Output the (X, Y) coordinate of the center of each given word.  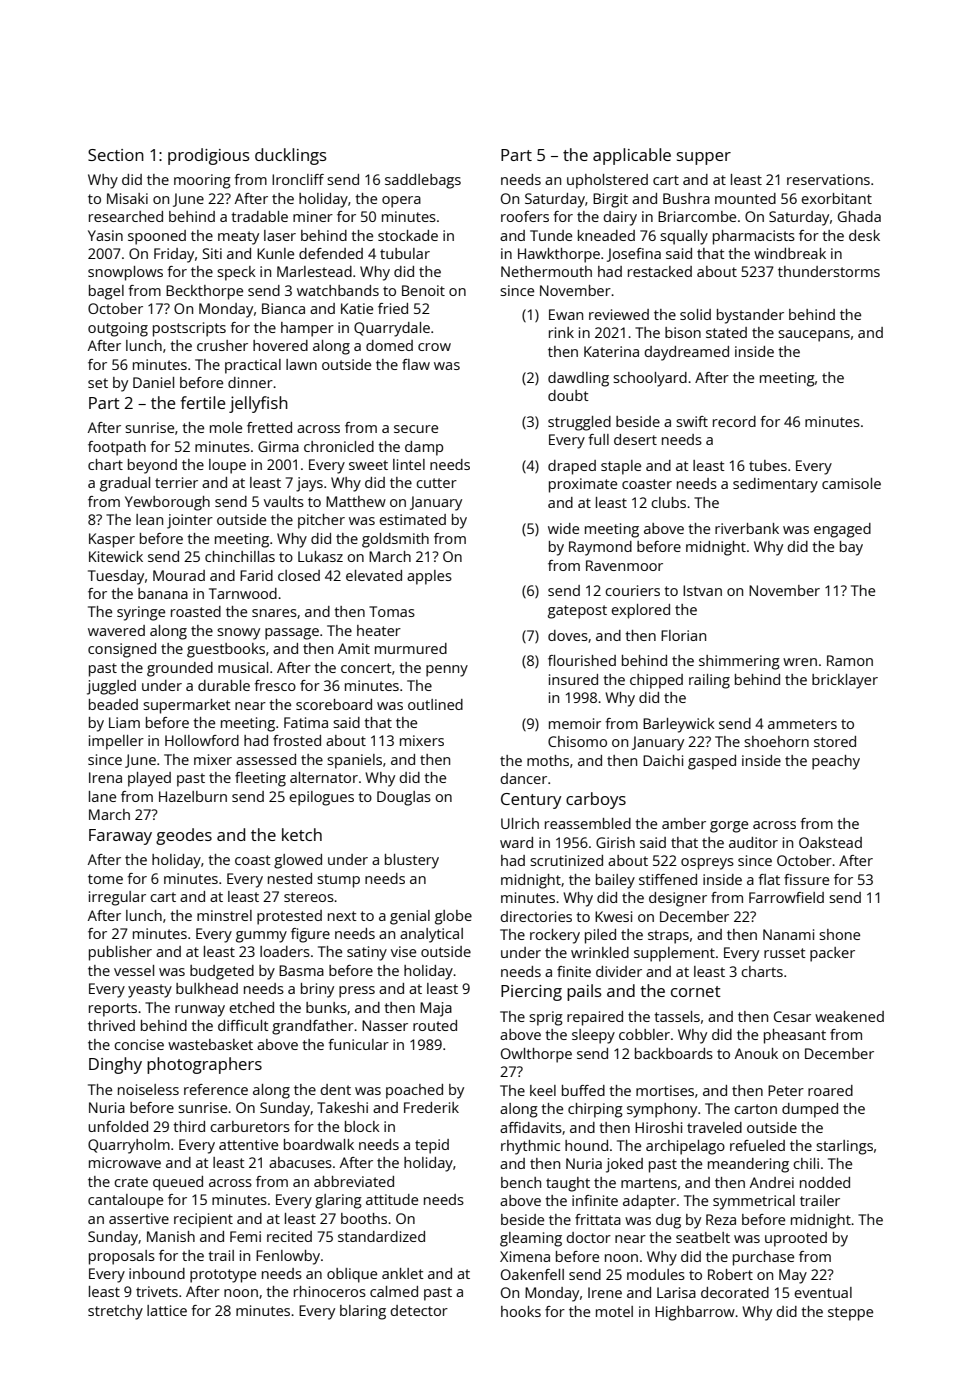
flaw (416, 364)
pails (584, 992)
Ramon (850, 660)
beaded (113, 704)
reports (113, 1010)
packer (832, 954)
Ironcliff (298, 179)
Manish (171, 1236)
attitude (392, 1199)
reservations (828, 179)
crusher (222, 345)
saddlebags (423, 181)
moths (548, 760)
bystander (750, 316)
